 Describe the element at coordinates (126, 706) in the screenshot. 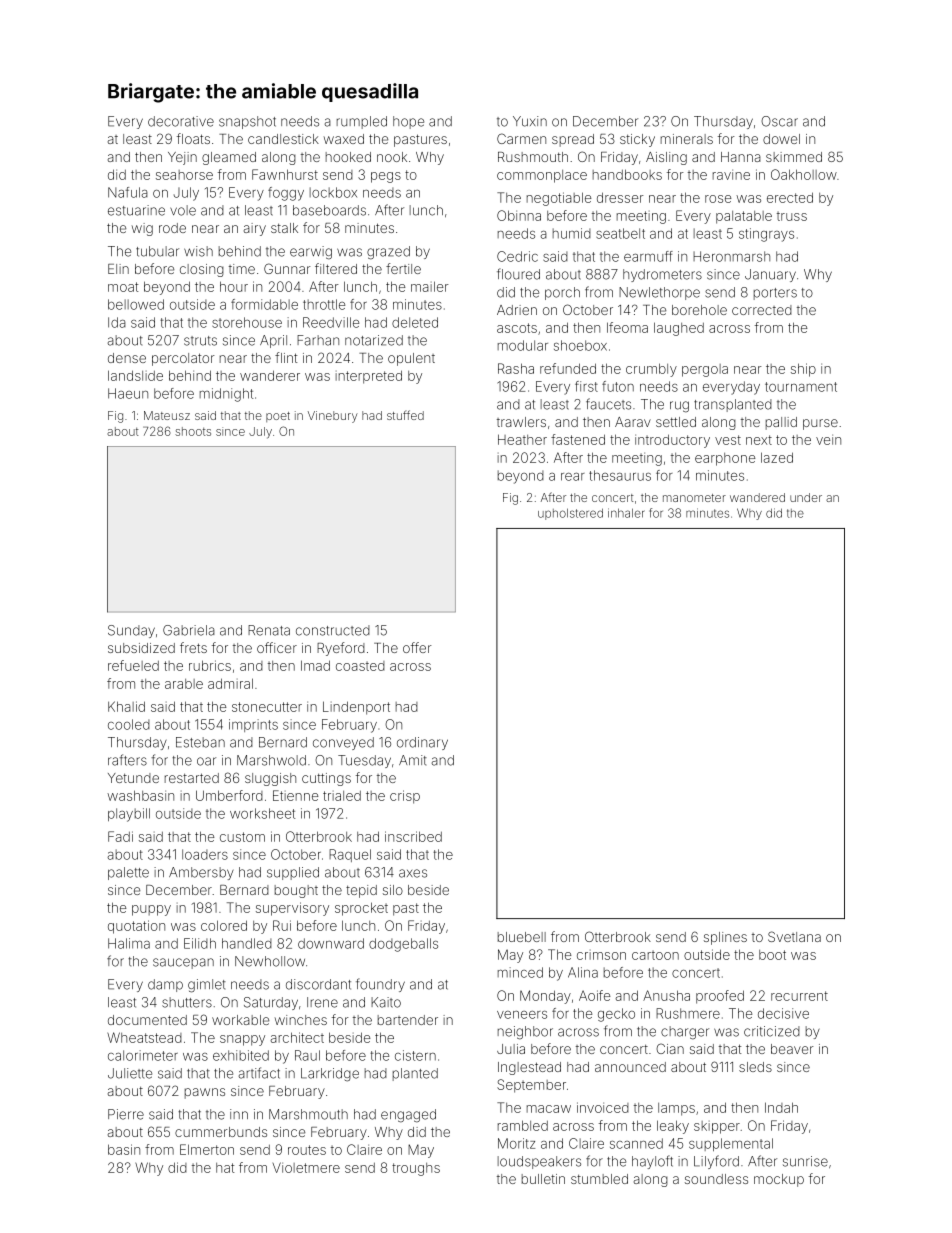

I see `Khalid` at that location.
